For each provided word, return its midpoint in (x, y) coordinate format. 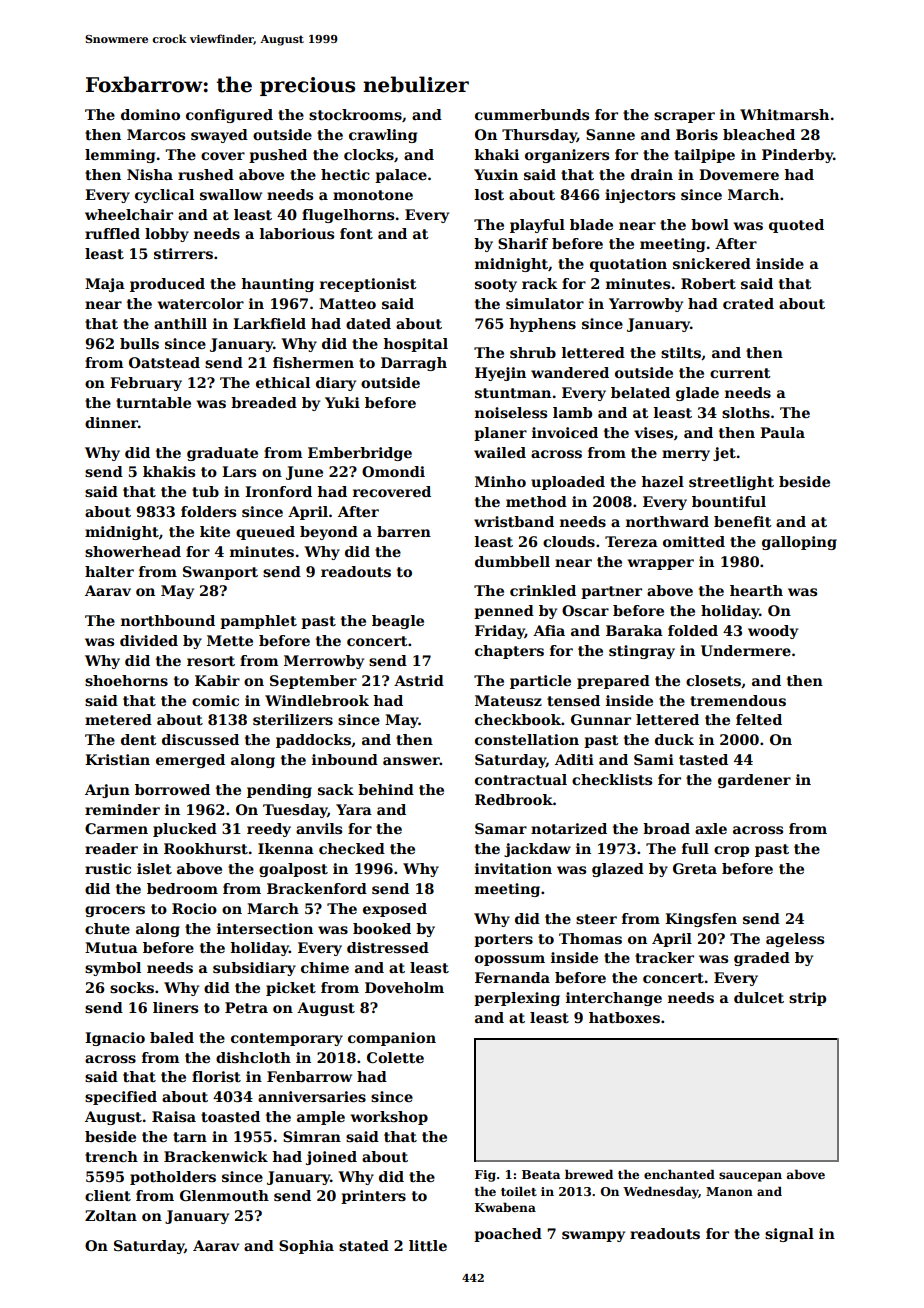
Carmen (116, 828)
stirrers (183, 253)
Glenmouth (224, 1195)
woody (773, 632)
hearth (756, 590)
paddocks (313, 741)
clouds (569, 541)
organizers (567, 156)
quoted (796, 226)
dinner (111, 422)
